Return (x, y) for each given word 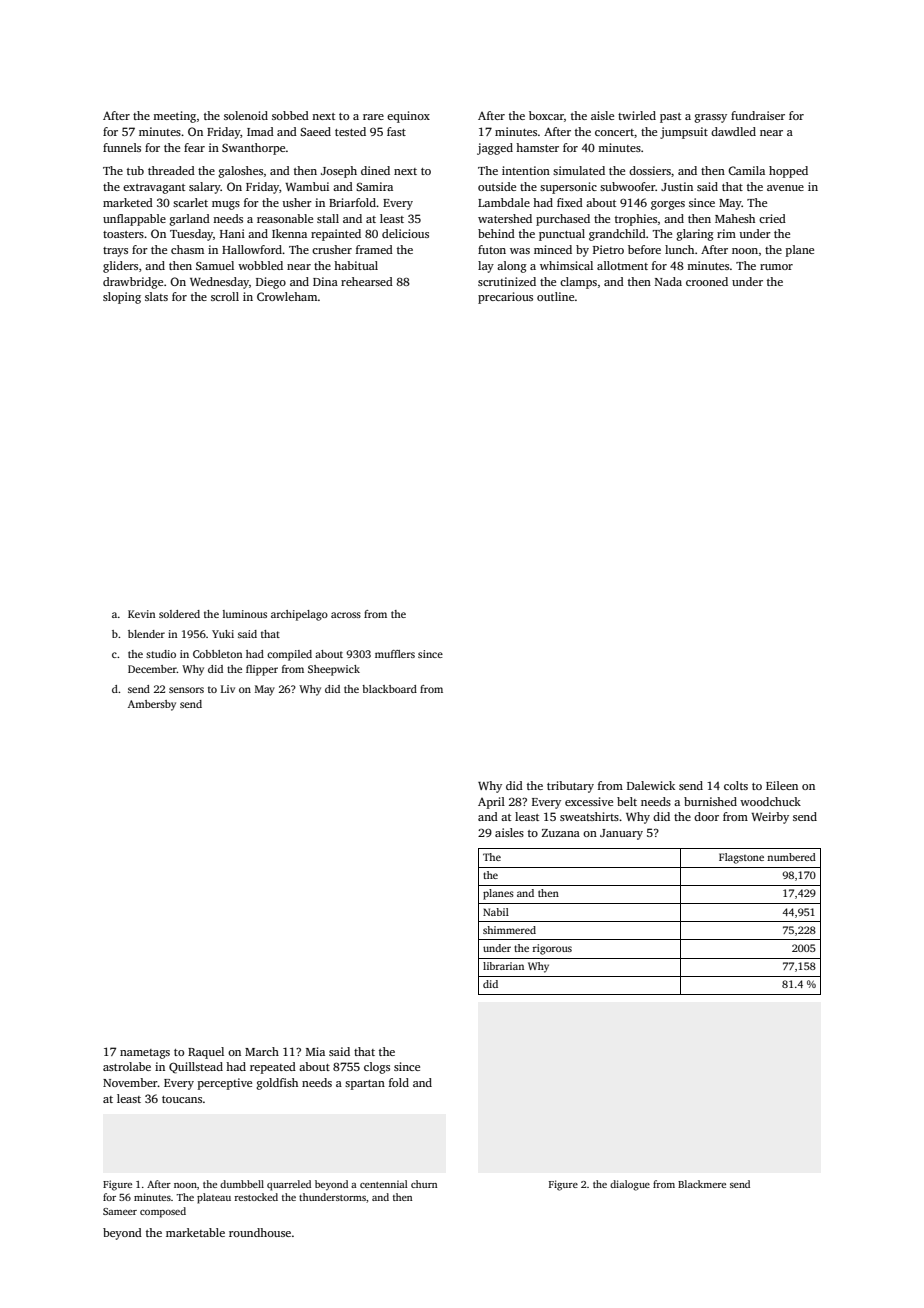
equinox (408, 117)
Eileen (782, 785)
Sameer (120, 1211)
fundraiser (758, 115)
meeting (174, 117)
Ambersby (152, 705)
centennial (384, 1184)
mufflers (395, 654)
